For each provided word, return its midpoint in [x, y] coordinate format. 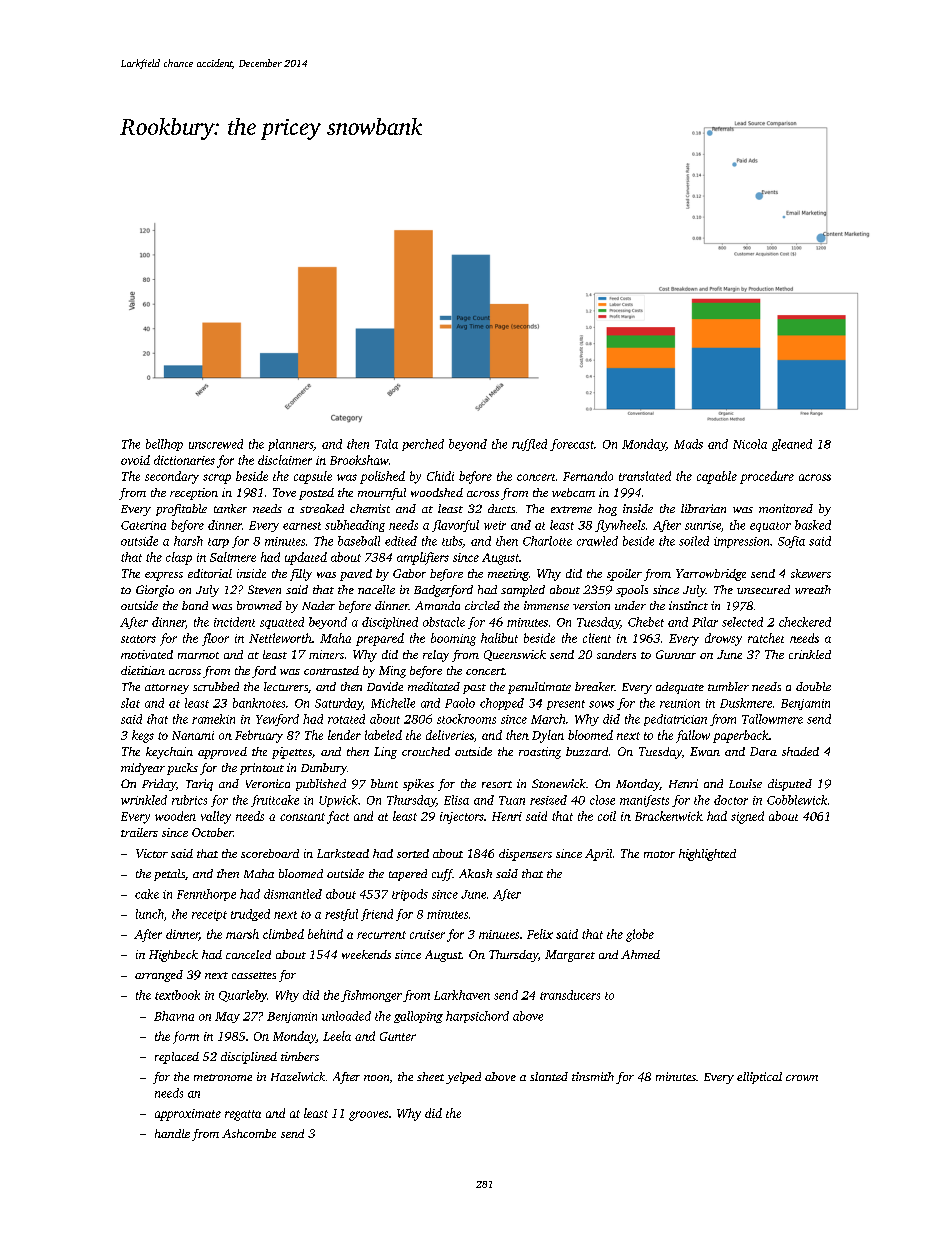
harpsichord [477, 1017]
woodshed [437, 492]
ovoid [135, 460]
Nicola [750, 444]
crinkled [810, 654]
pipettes [292, 753]
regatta [243, 1115]
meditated [434, 686]
